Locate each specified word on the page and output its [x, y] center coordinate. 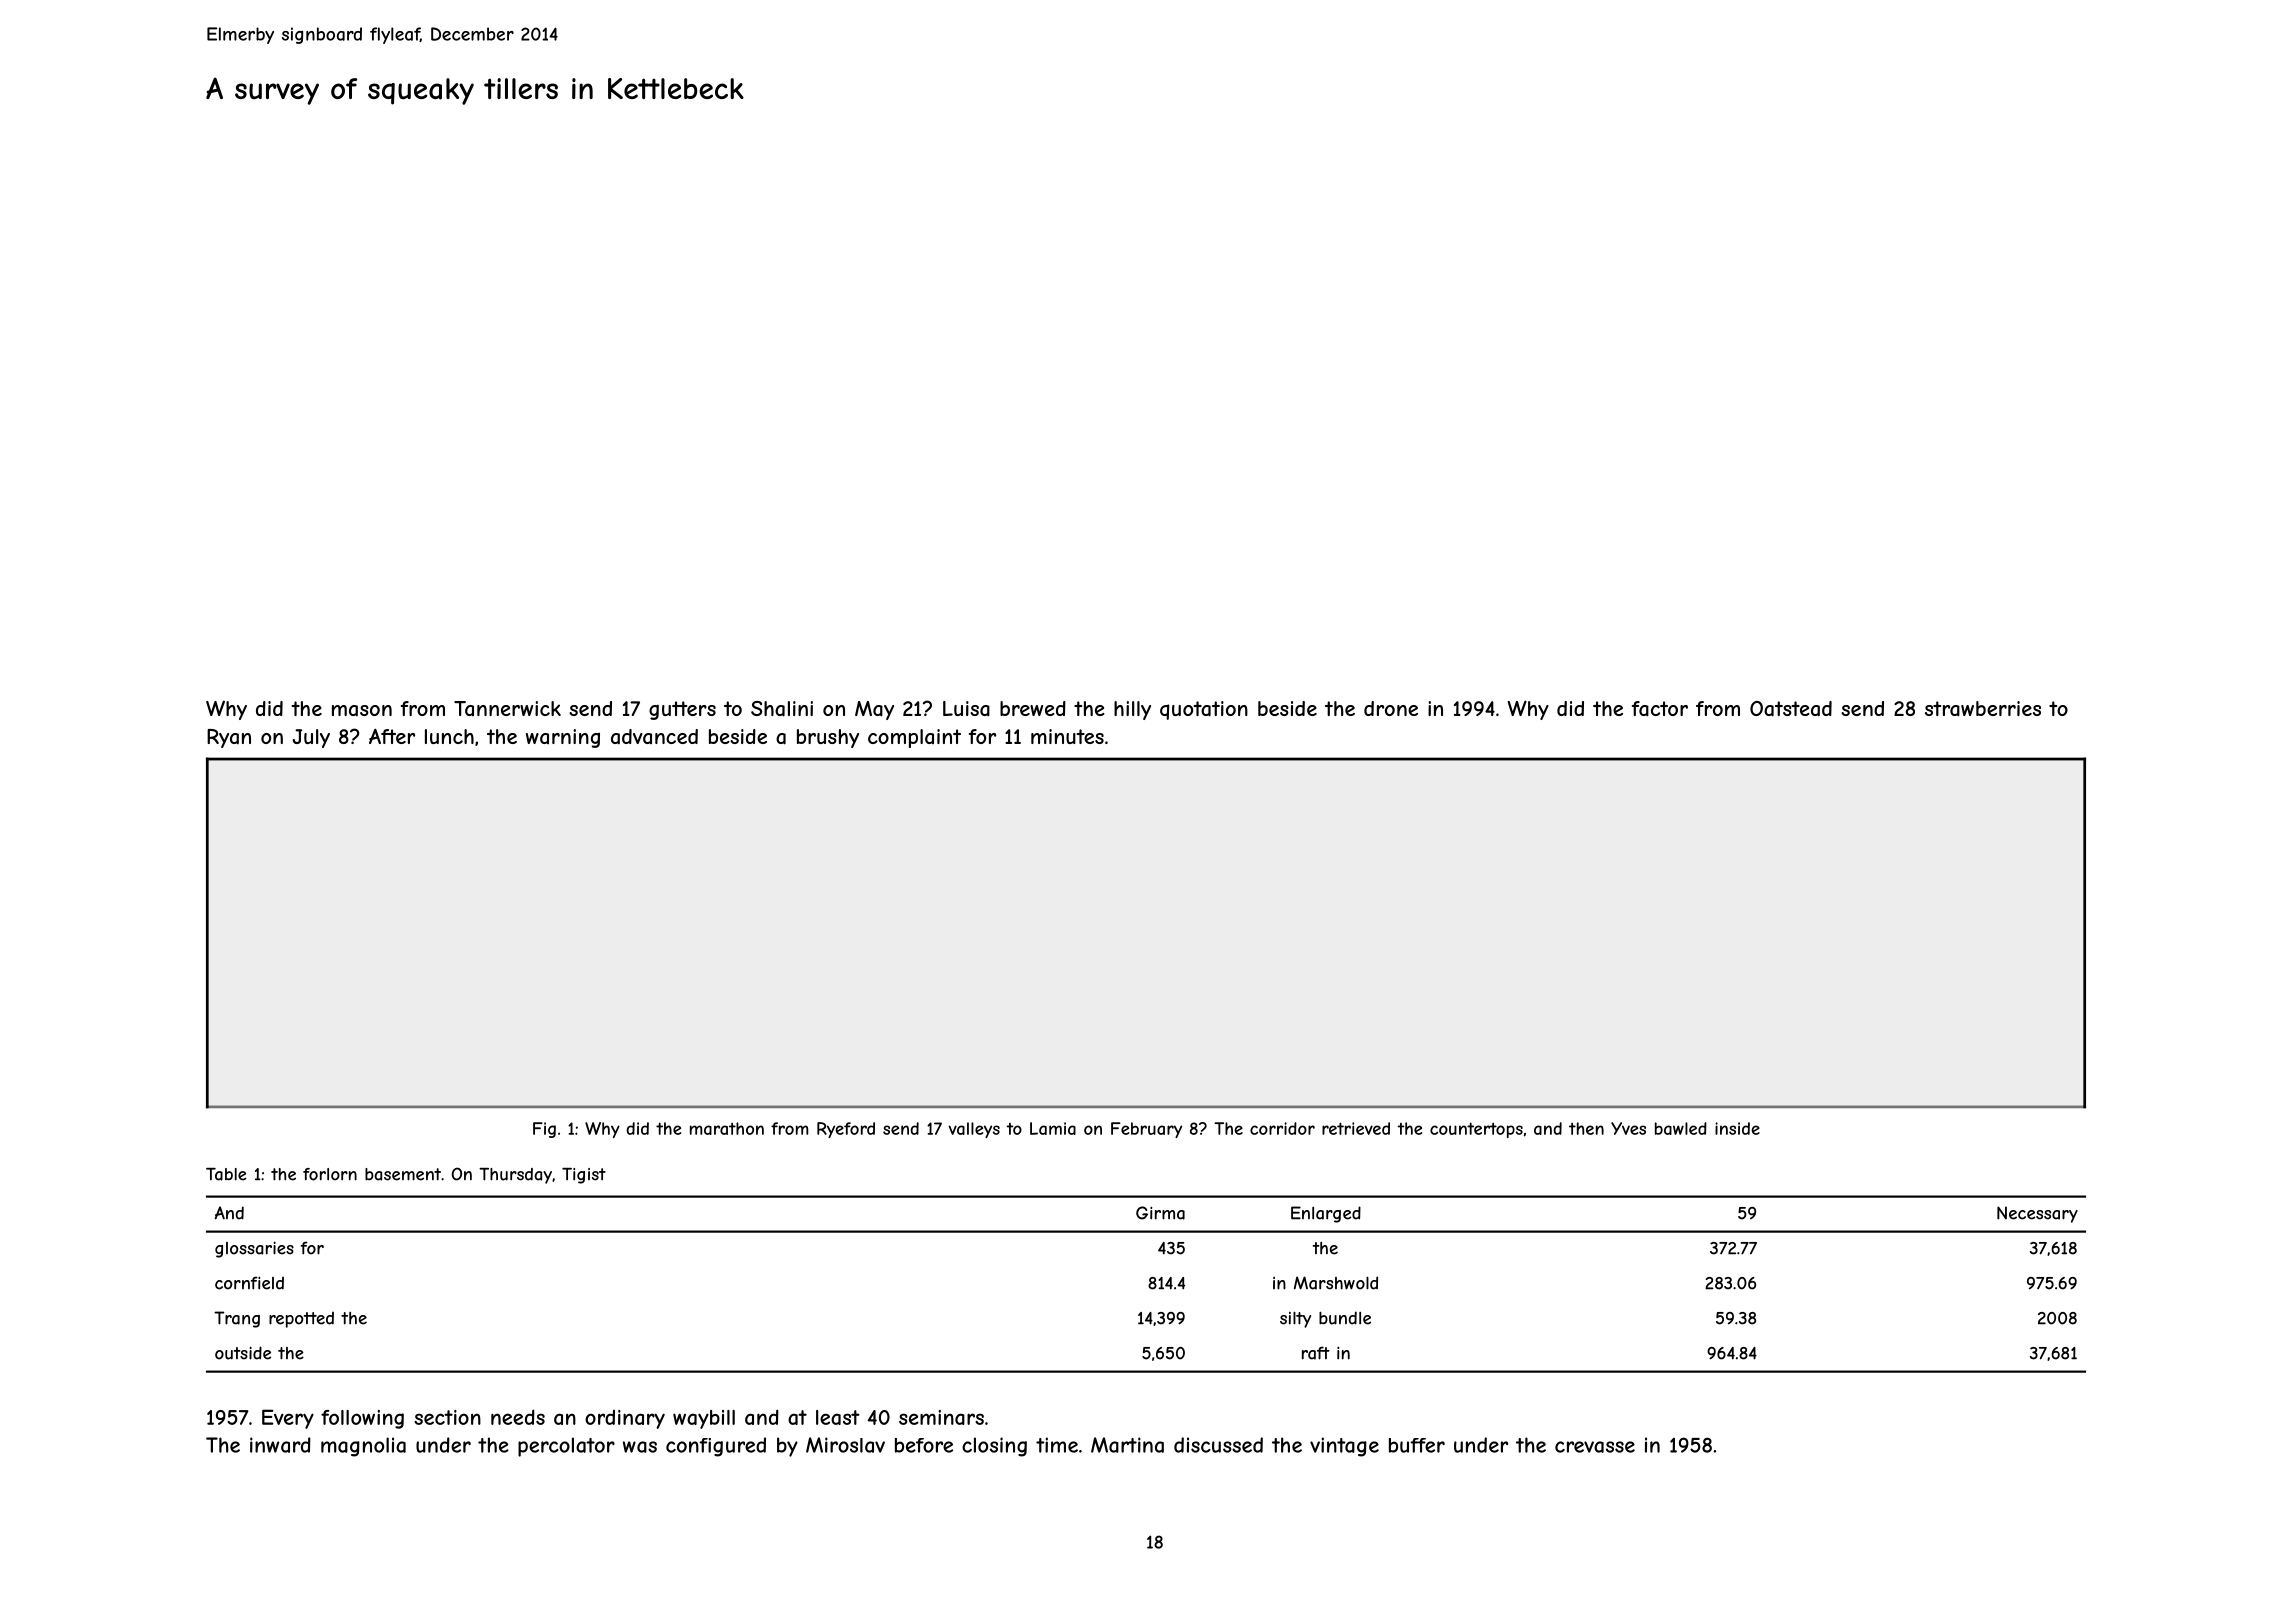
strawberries [1983, 709]
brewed [1033, 708]
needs [518, 1417]
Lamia [1053, 1128]
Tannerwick [507, 708]
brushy [828, 738]
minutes [1067, 736]
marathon [727, 1128]
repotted [301, 1320]
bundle [1345, 1318]
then [1586, 1128]
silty [1295, 1319]
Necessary [2037, 1214]
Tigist [584, 1176]
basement [403, 1174]
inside [1737, 1128]
